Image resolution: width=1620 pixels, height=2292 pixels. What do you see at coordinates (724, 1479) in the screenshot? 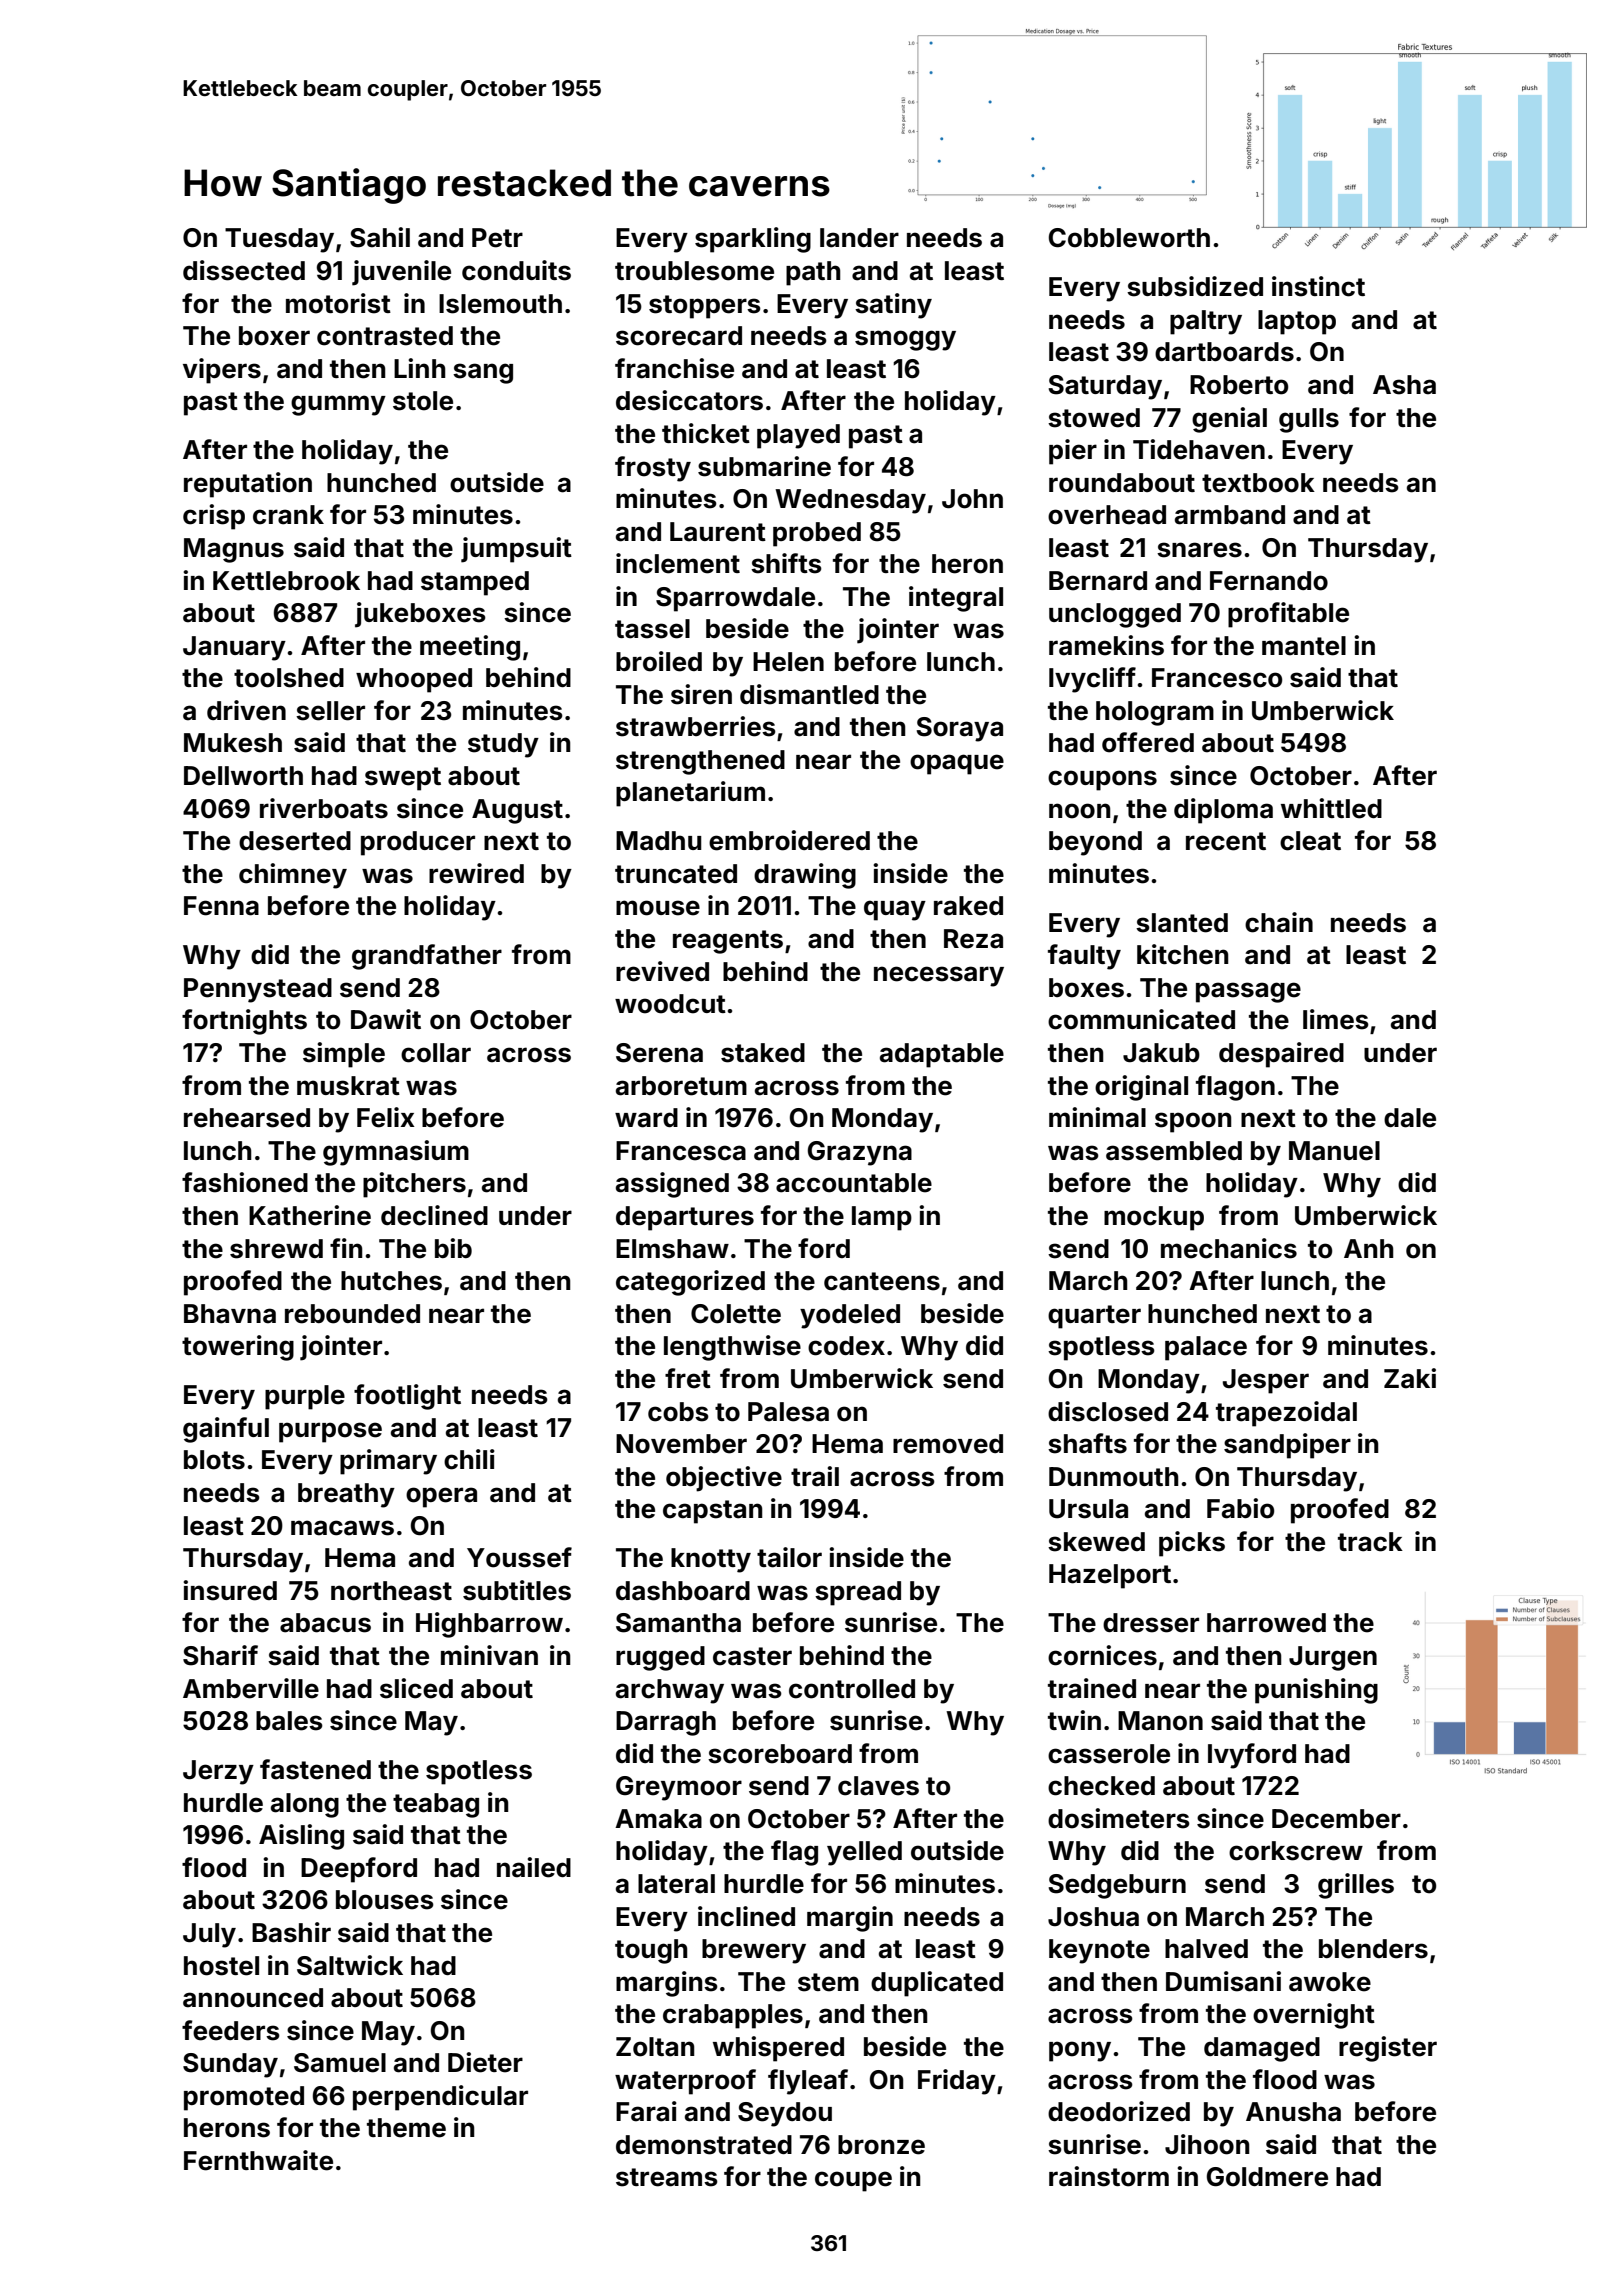
I see `objective` at bounding box center [724, 1479].
